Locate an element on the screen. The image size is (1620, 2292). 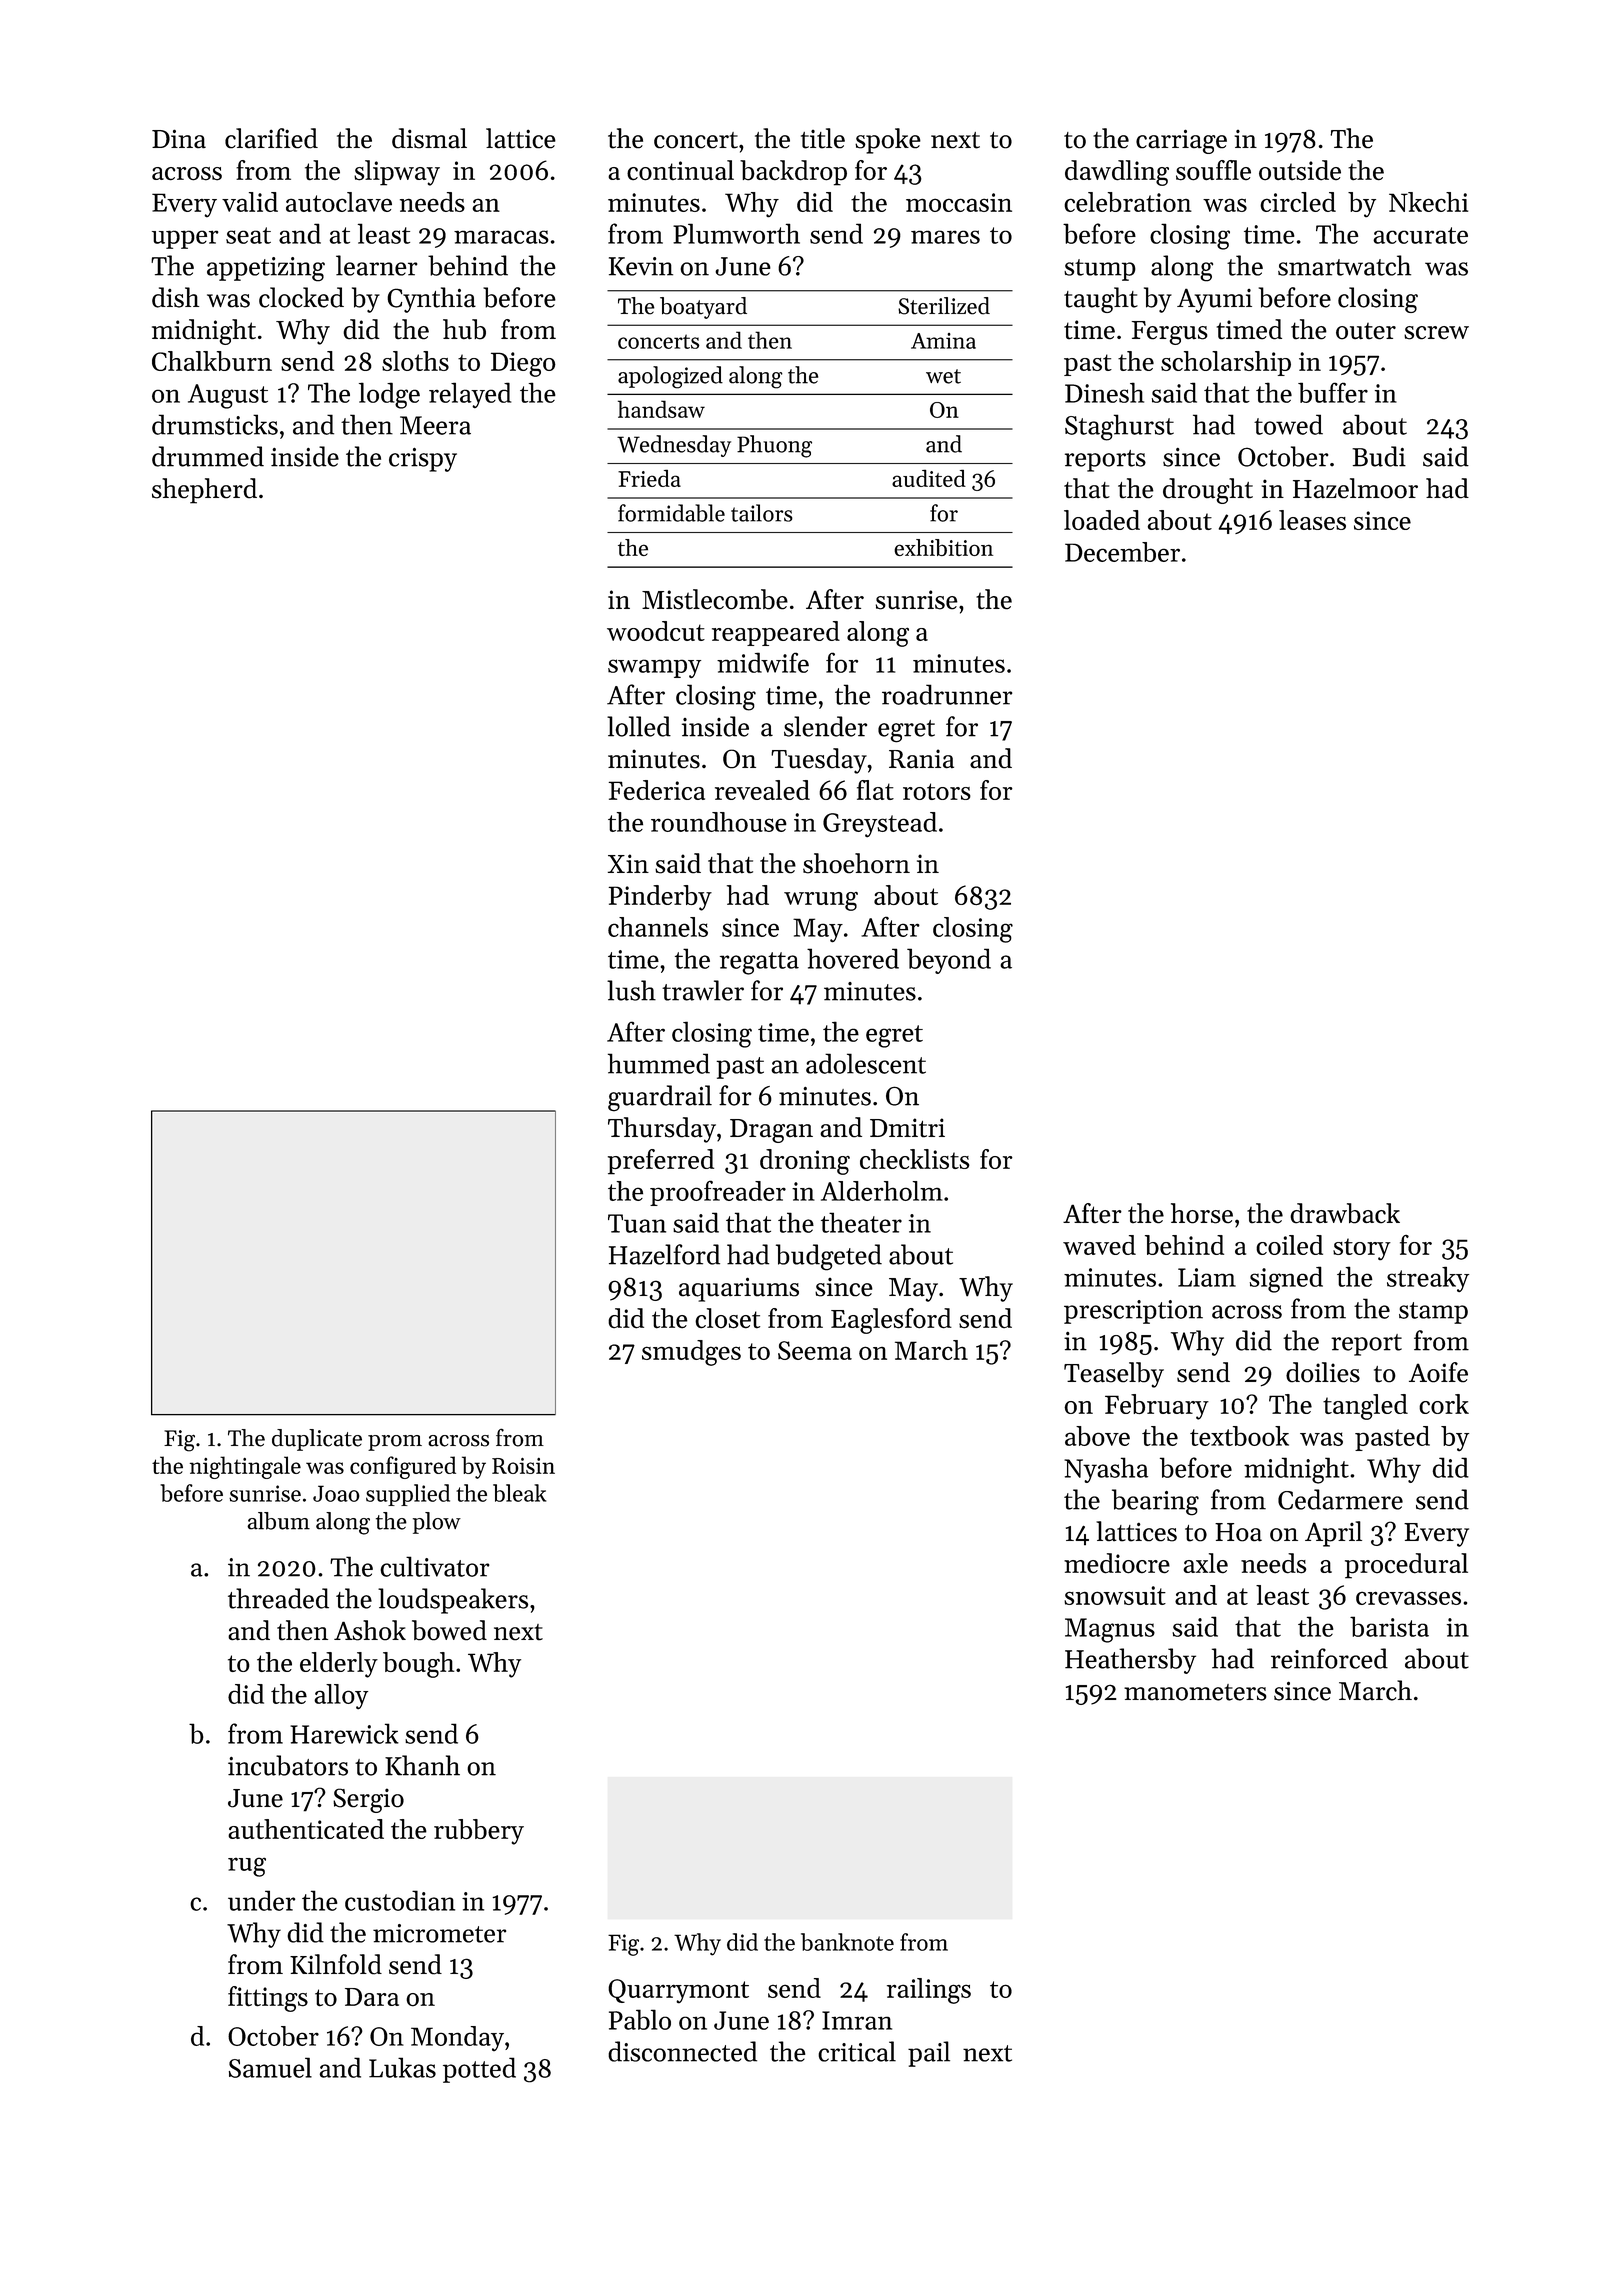
axle is located at coordinates (1205, 1563).
